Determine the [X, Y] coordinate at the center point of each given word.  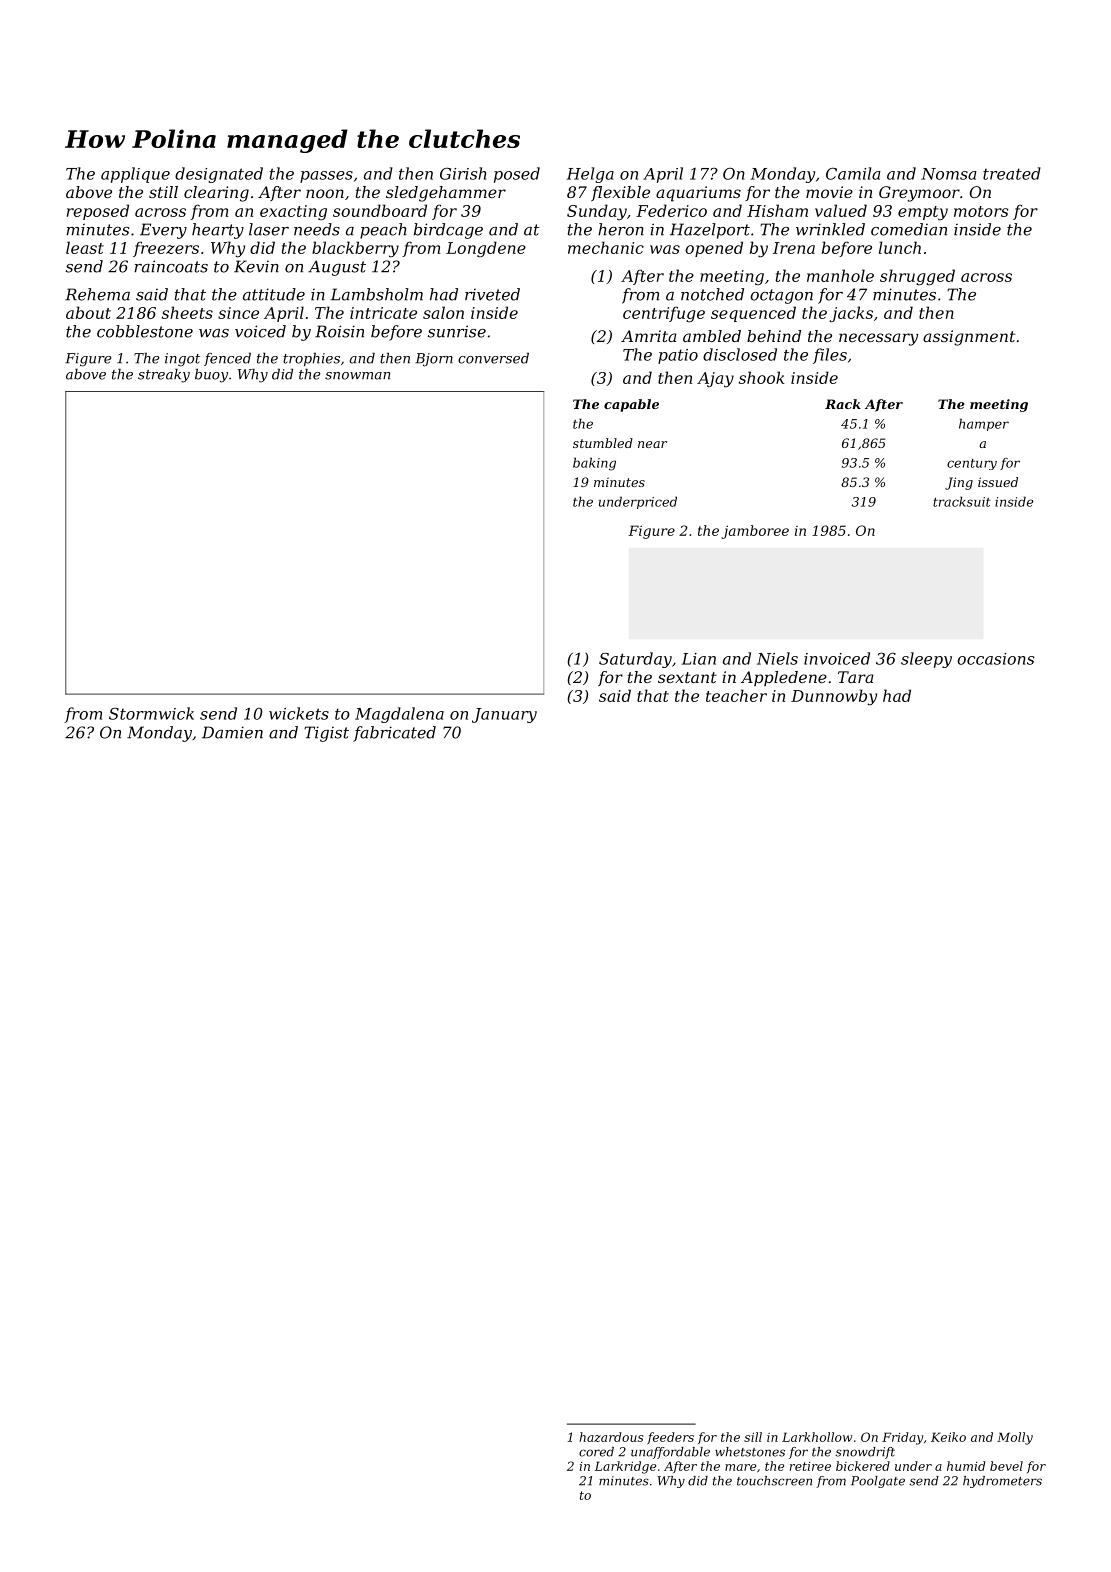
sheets [187, 312]
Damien [232, 732]
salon [443, 312]
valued [841, 210]
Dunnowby [834, 697]
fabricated [394, 734]
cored [596, 1452]
